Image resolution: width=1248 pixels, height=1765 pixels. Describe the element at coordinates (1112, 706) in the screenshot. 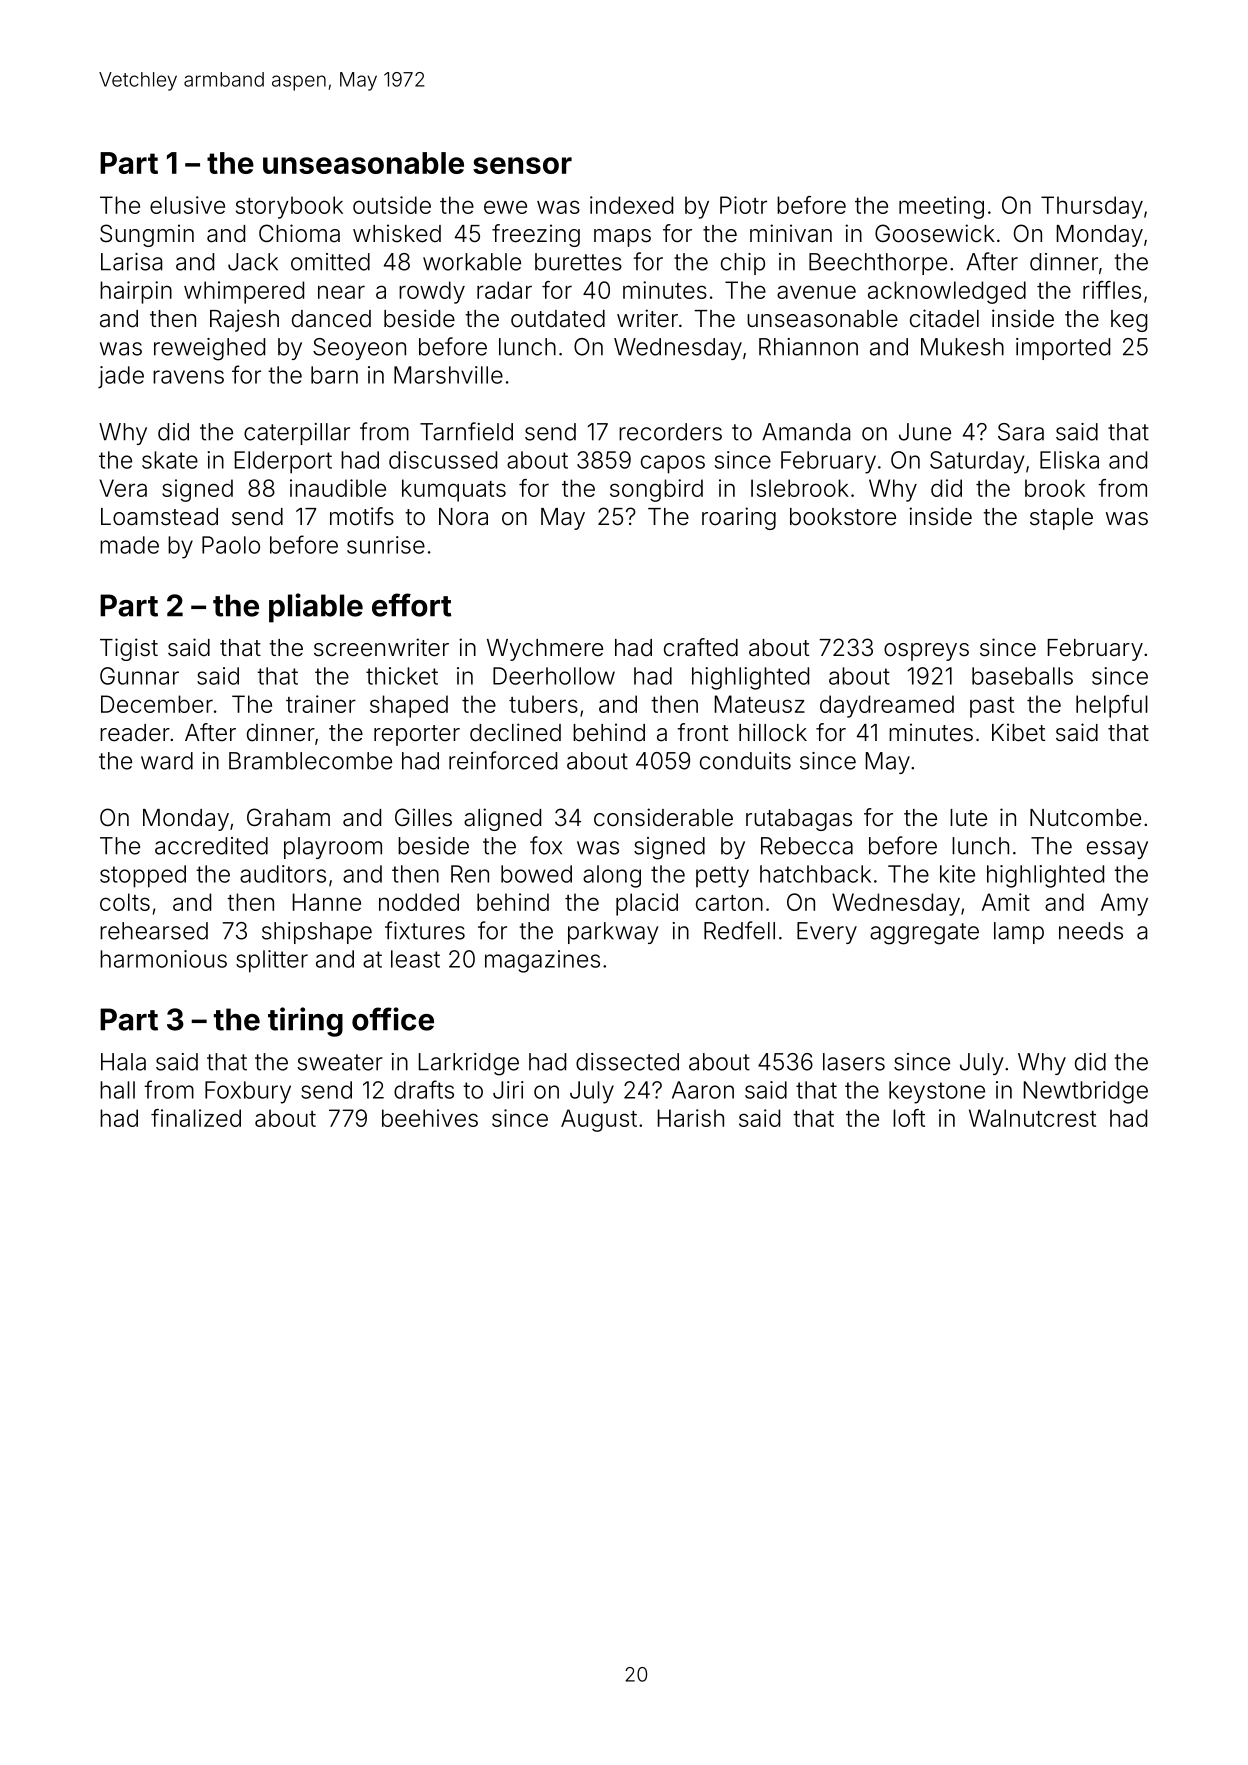

I see `helpful` at that location.
